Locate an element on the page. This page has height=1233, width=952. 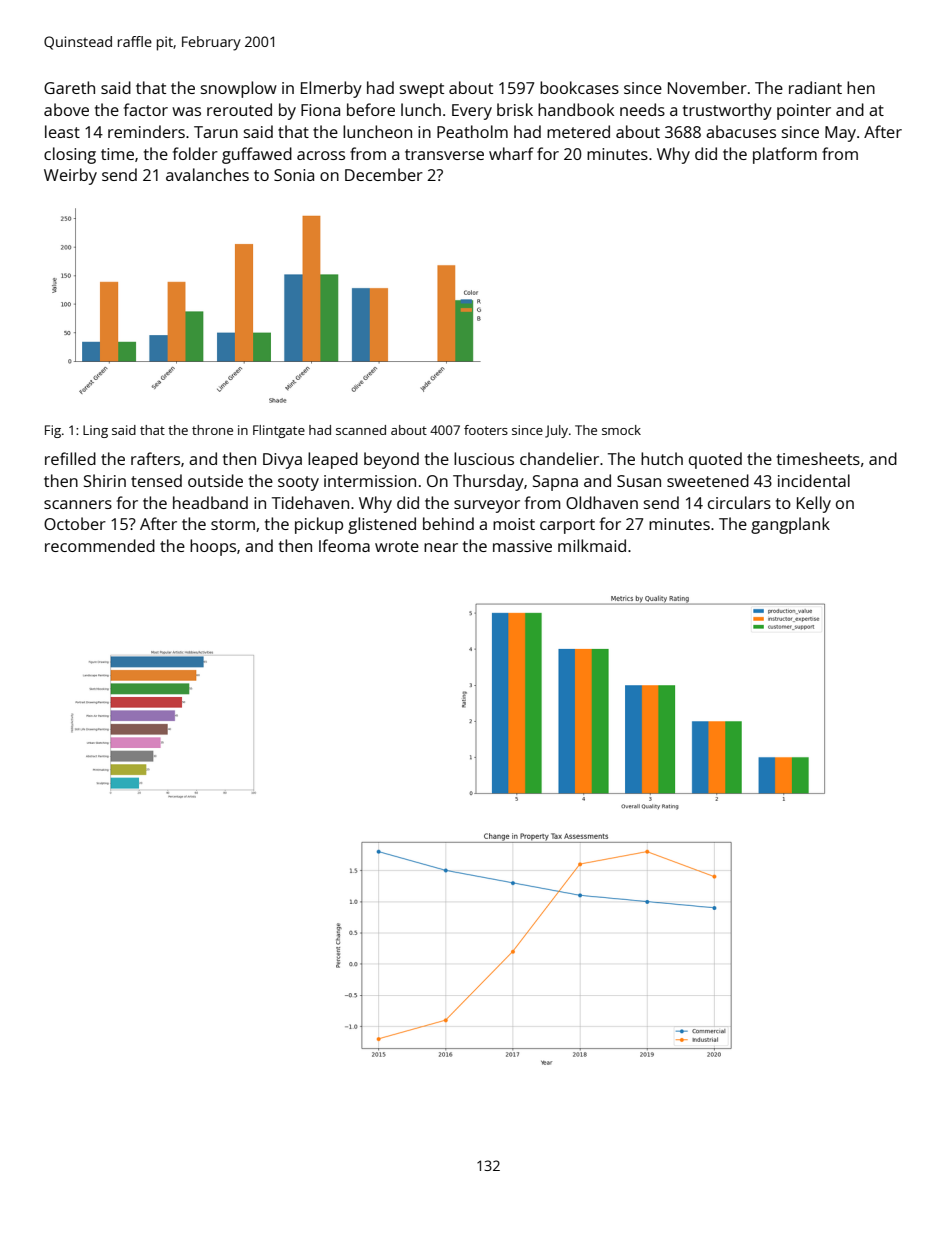
recommended is located at coordinates (100, 545).
